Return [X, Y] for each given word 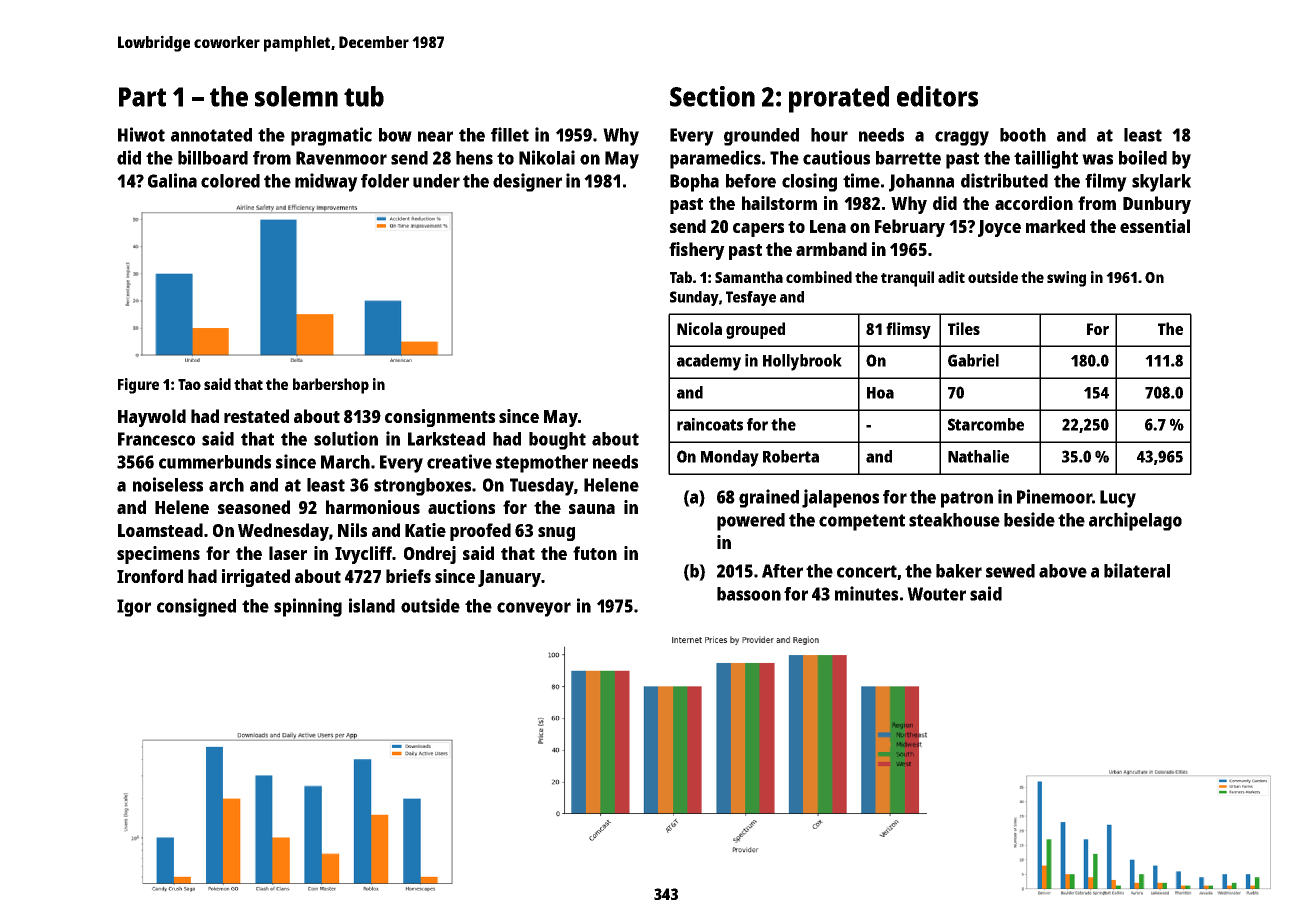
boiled [1143, 157]
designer [527, 182]
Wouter [936, 594]
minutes [866, 593]
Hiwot [141, 134]
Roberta [791, 456]
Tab [681, 277]
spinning [308, 607]
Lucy [1118, 499]
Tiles [964, 328]
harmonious [373, 507]
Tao [189, 384]
